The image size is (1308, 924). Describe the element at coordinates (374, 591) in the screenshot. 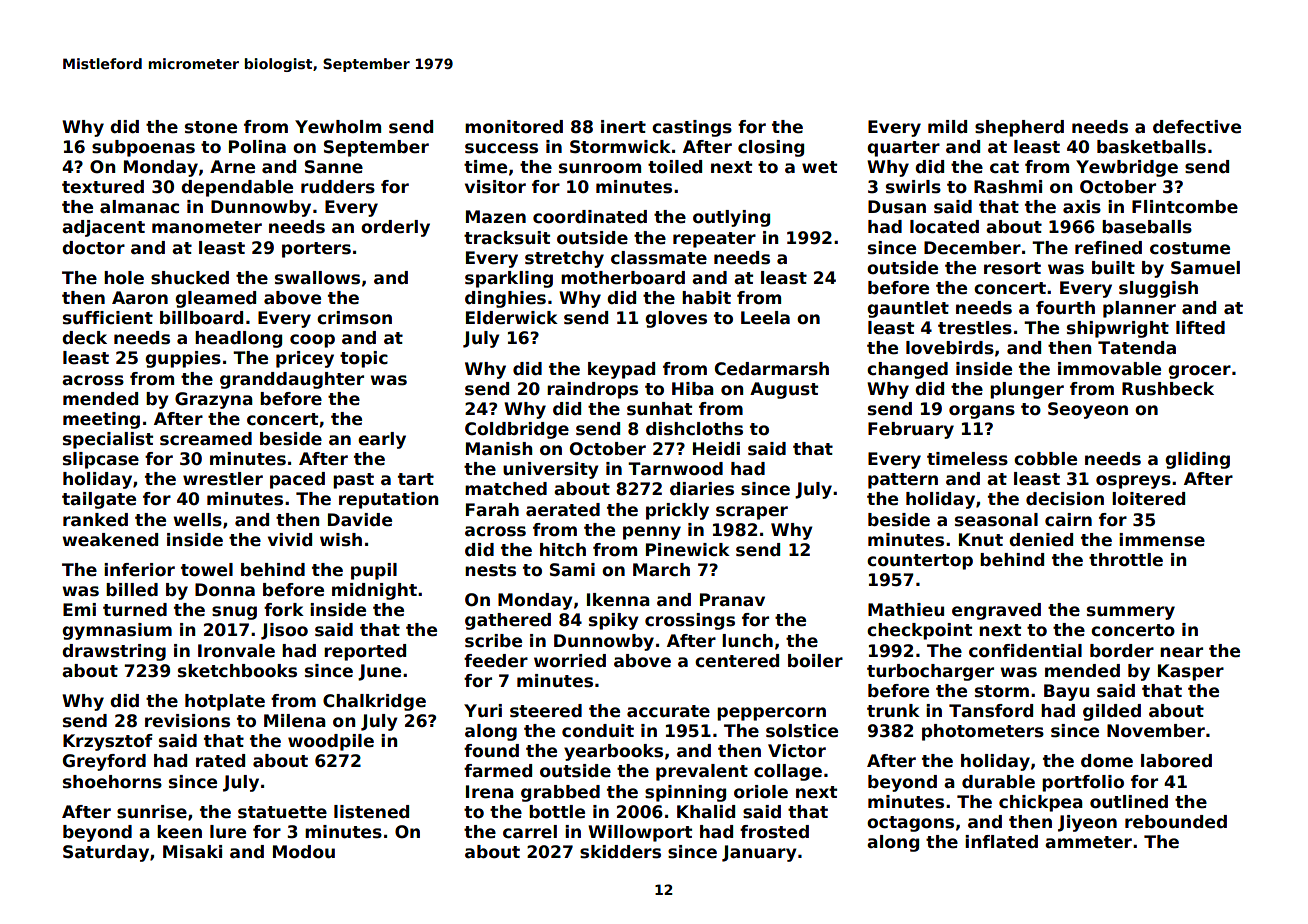

I see `midnight` at that location.
